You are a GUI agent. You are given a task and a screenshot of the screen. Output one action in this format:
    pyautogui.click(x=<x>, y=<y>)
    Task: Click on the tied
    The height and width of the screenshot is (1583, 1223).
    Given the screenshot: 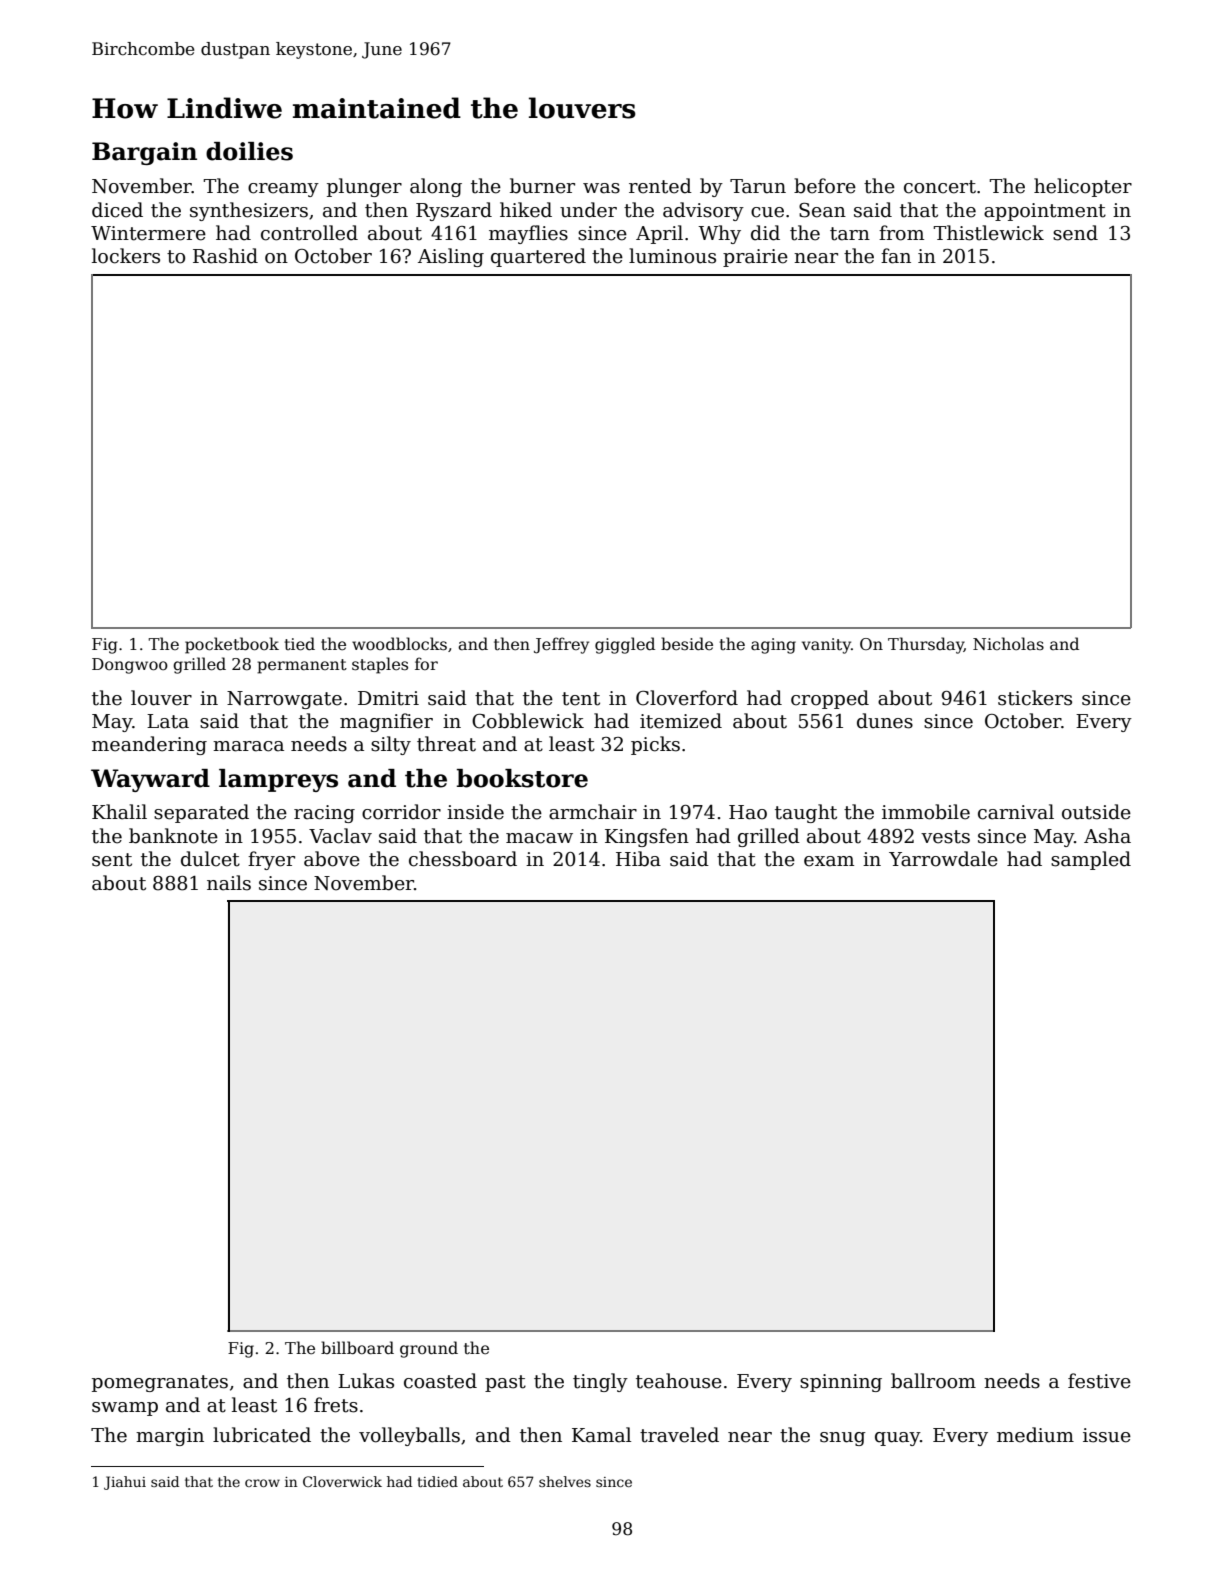 What is the action you would take?
    pyautogui.click(x=299, y=644)
